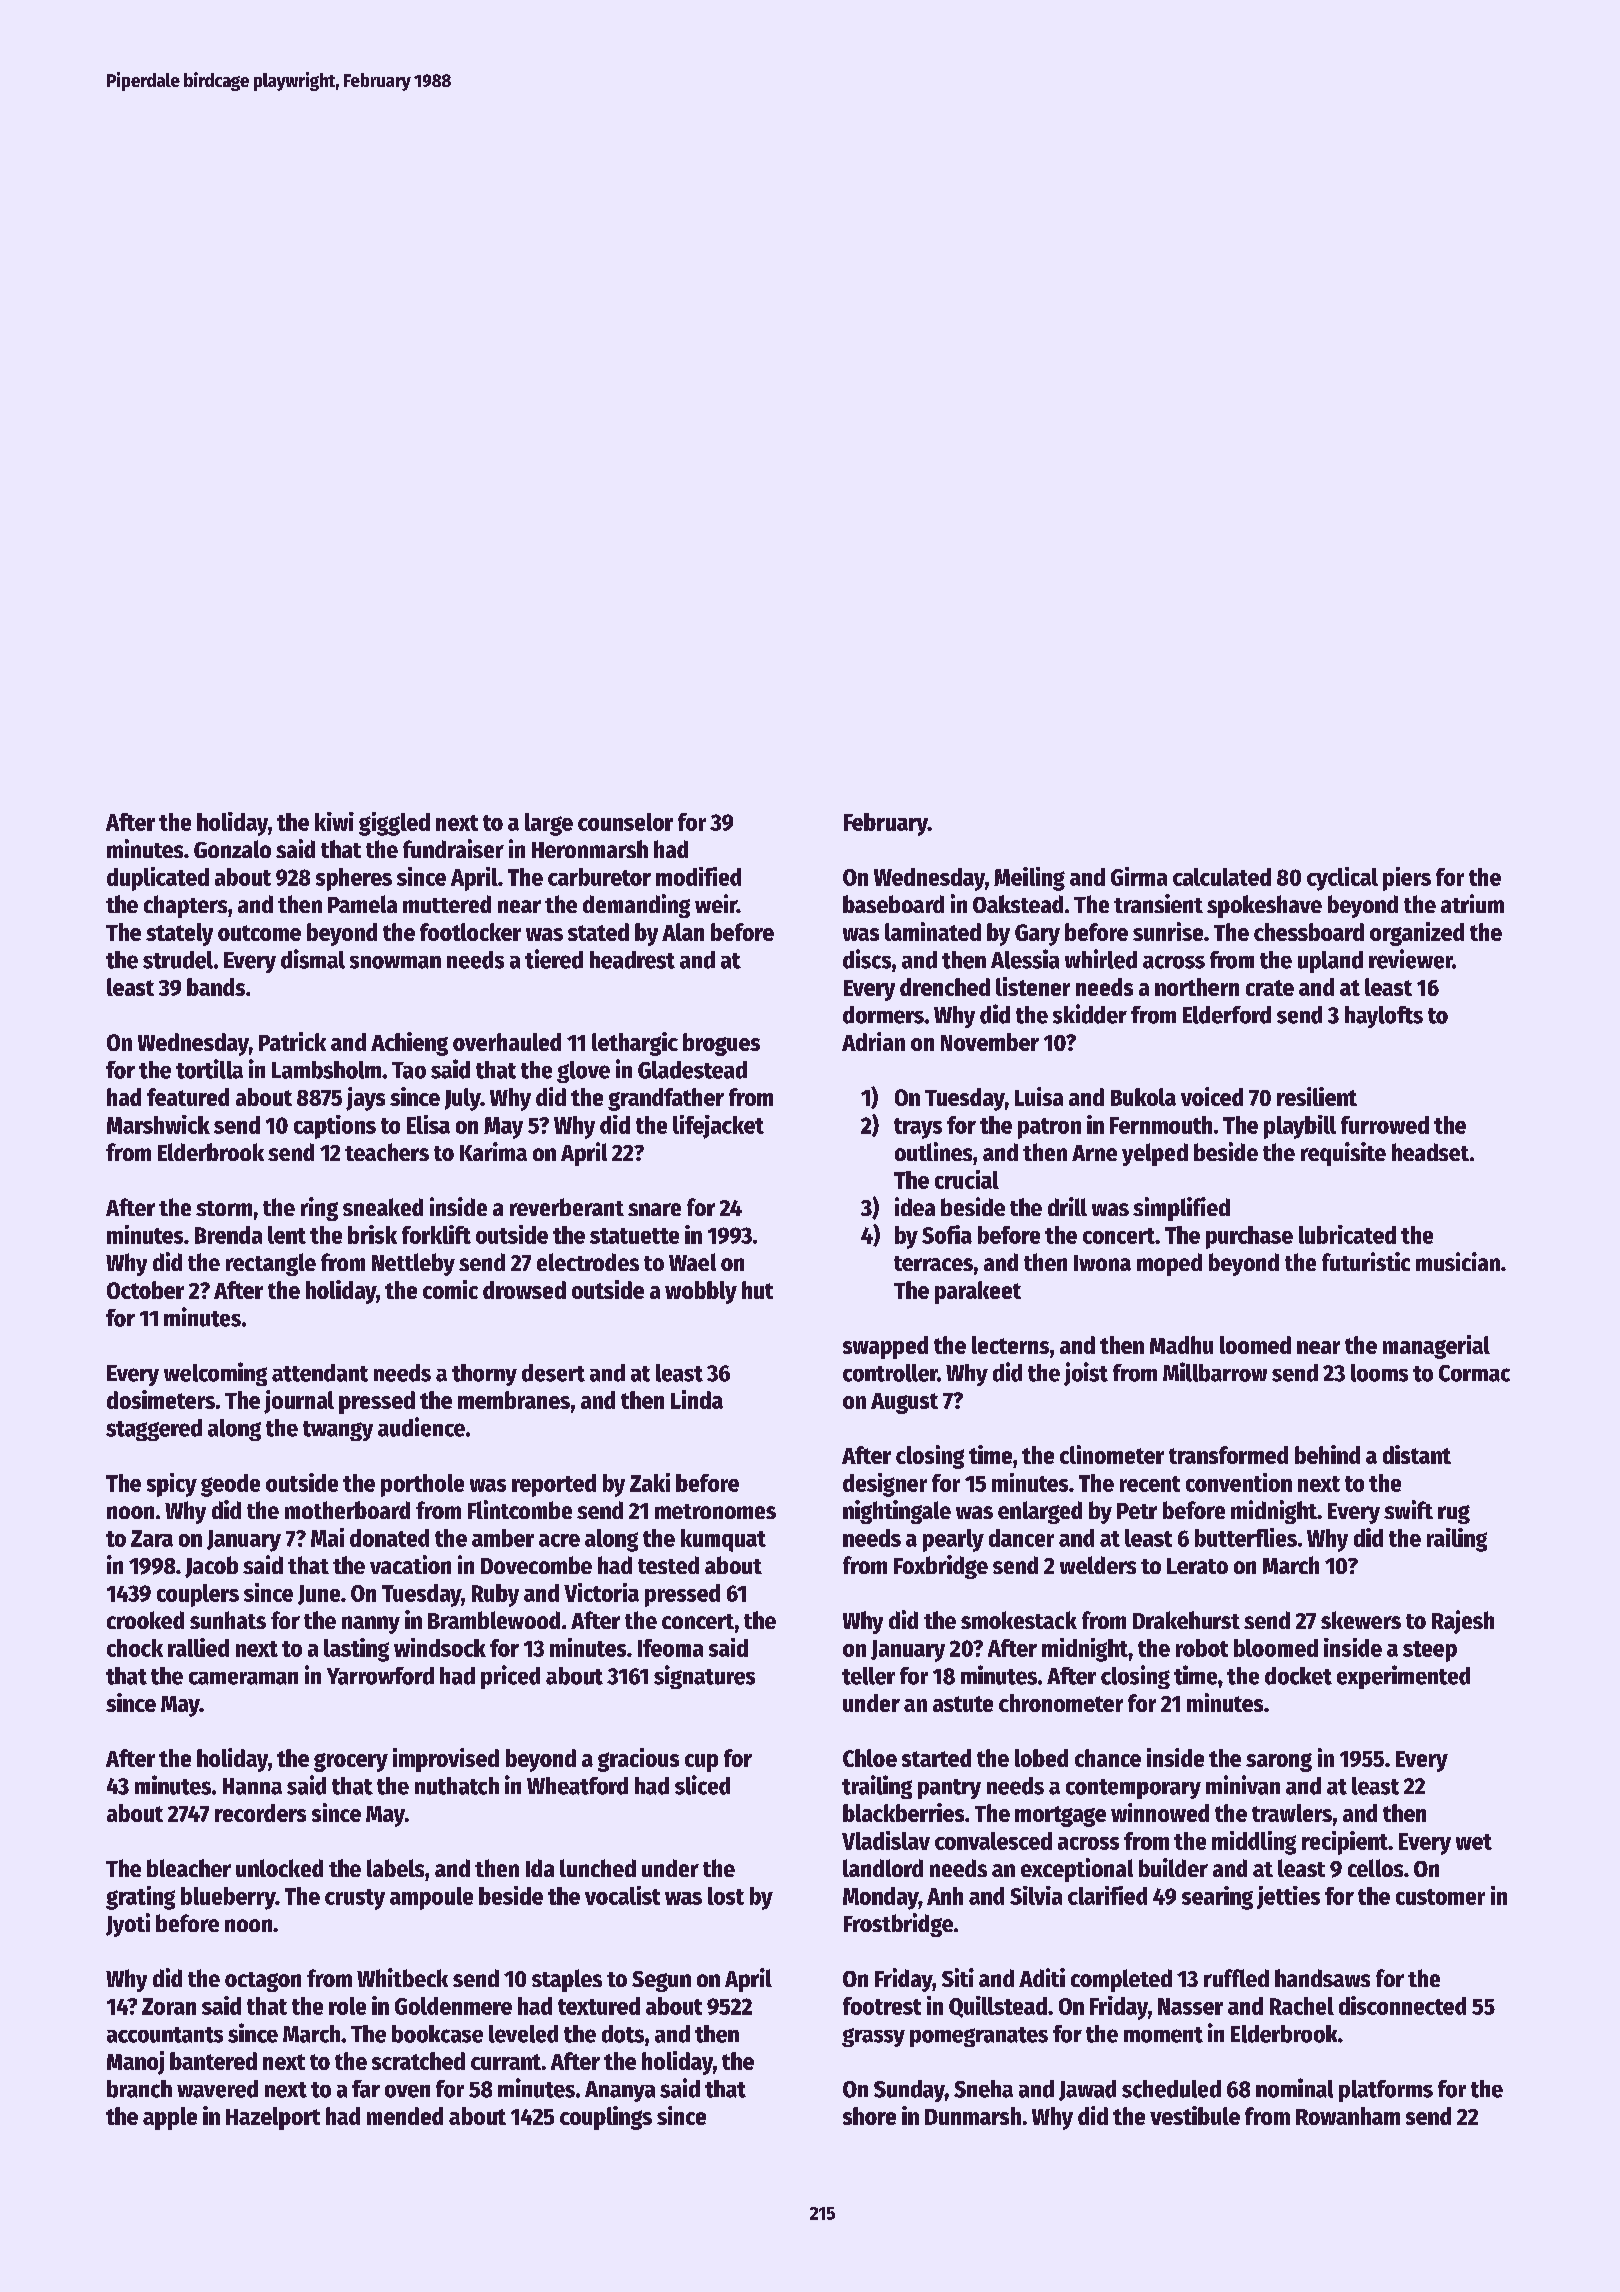 The height and width of the image is (2292, 1620). What do you see at coordinates (661, 1981) in the image?
I see `Segun` at bounding box center [661, 1981].
